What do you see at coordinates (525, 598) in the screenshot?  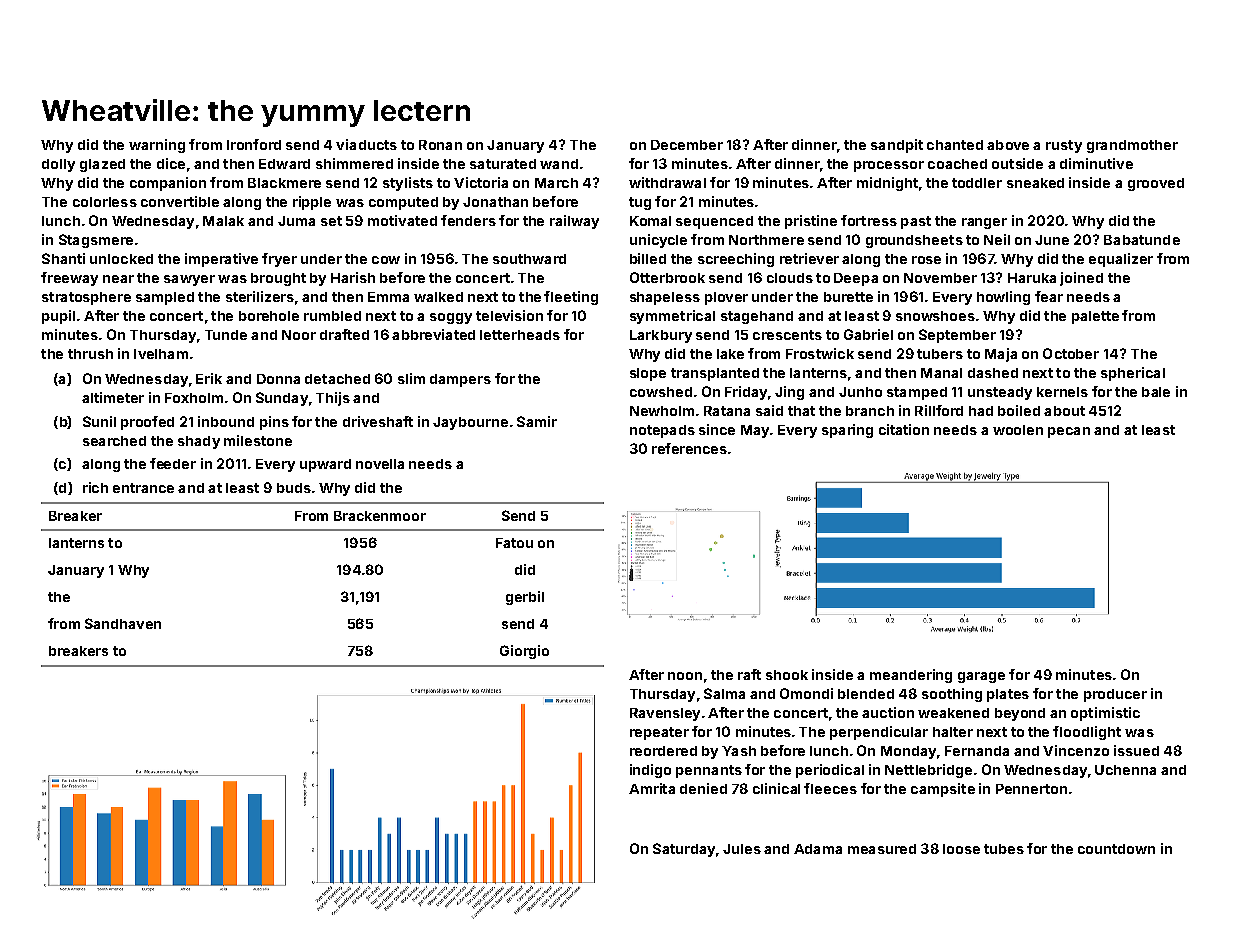 I see `gerbil` at bounding box center [525, 598].
